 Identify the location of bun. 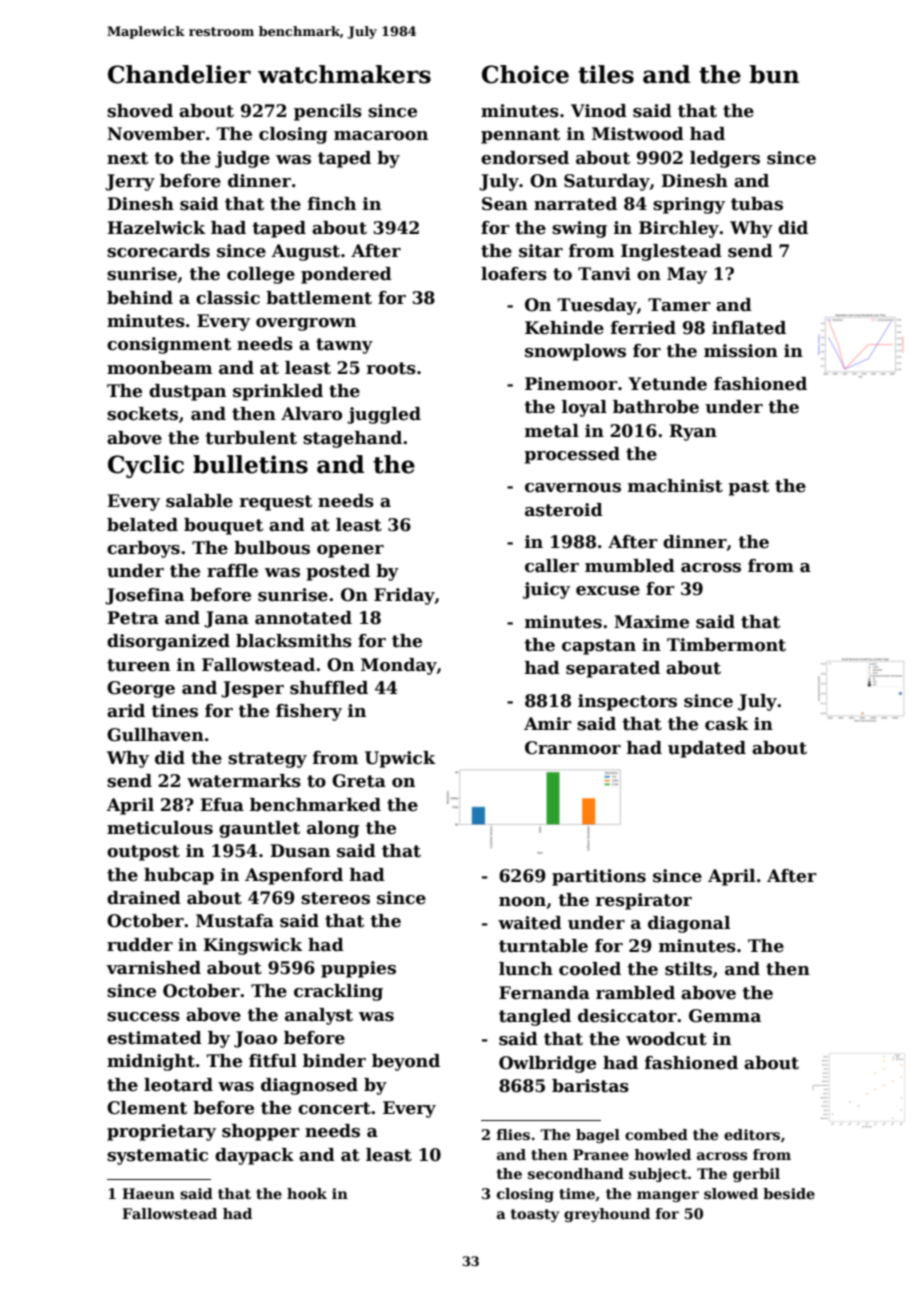
(774, 74).
